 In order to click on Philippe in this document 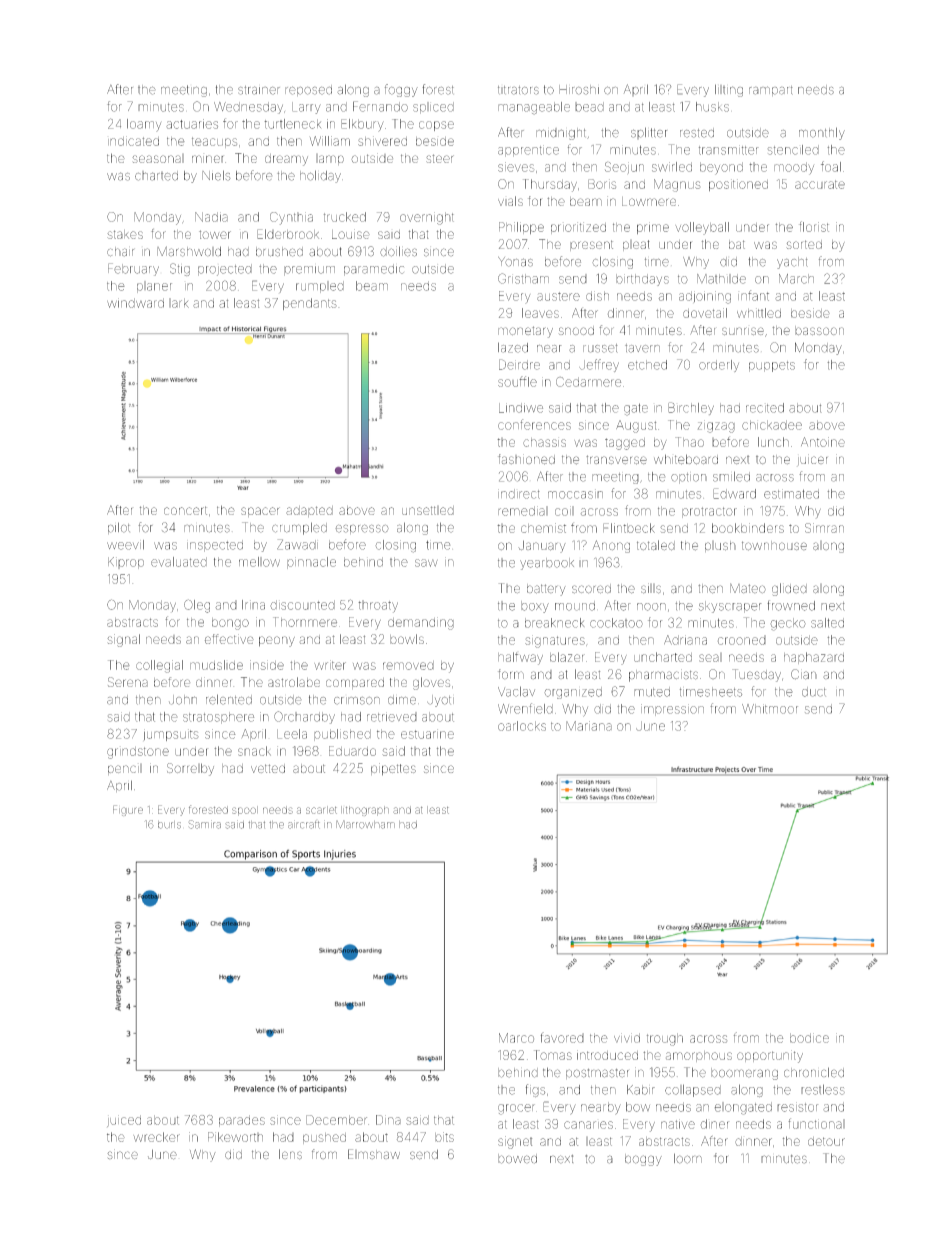, I will do `click(521, 228)`.
